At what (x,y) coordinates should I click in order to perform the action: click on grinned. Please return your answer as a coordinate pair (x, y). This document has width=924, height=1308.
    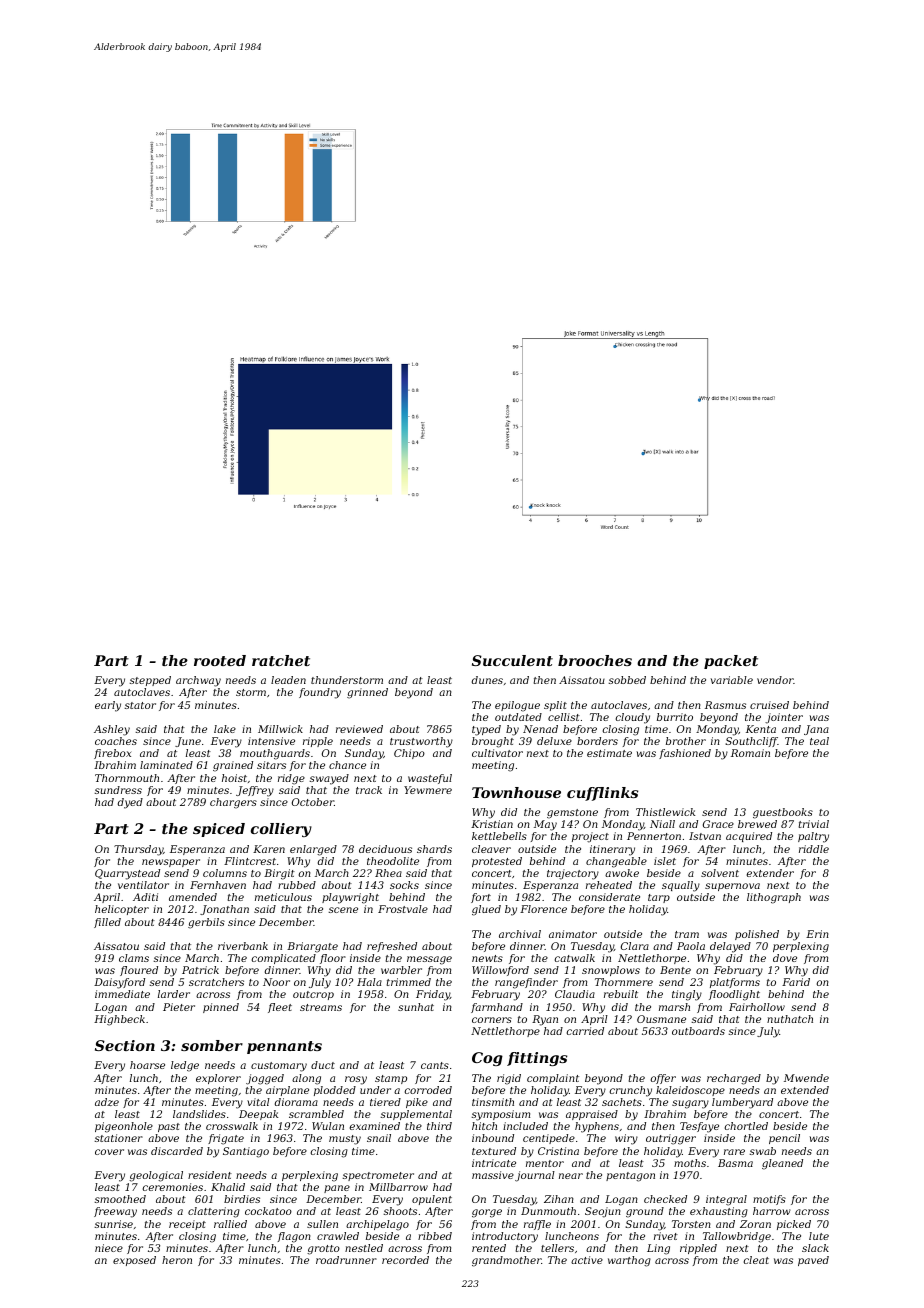
    Looking at the image, I should click on (367, 693).
